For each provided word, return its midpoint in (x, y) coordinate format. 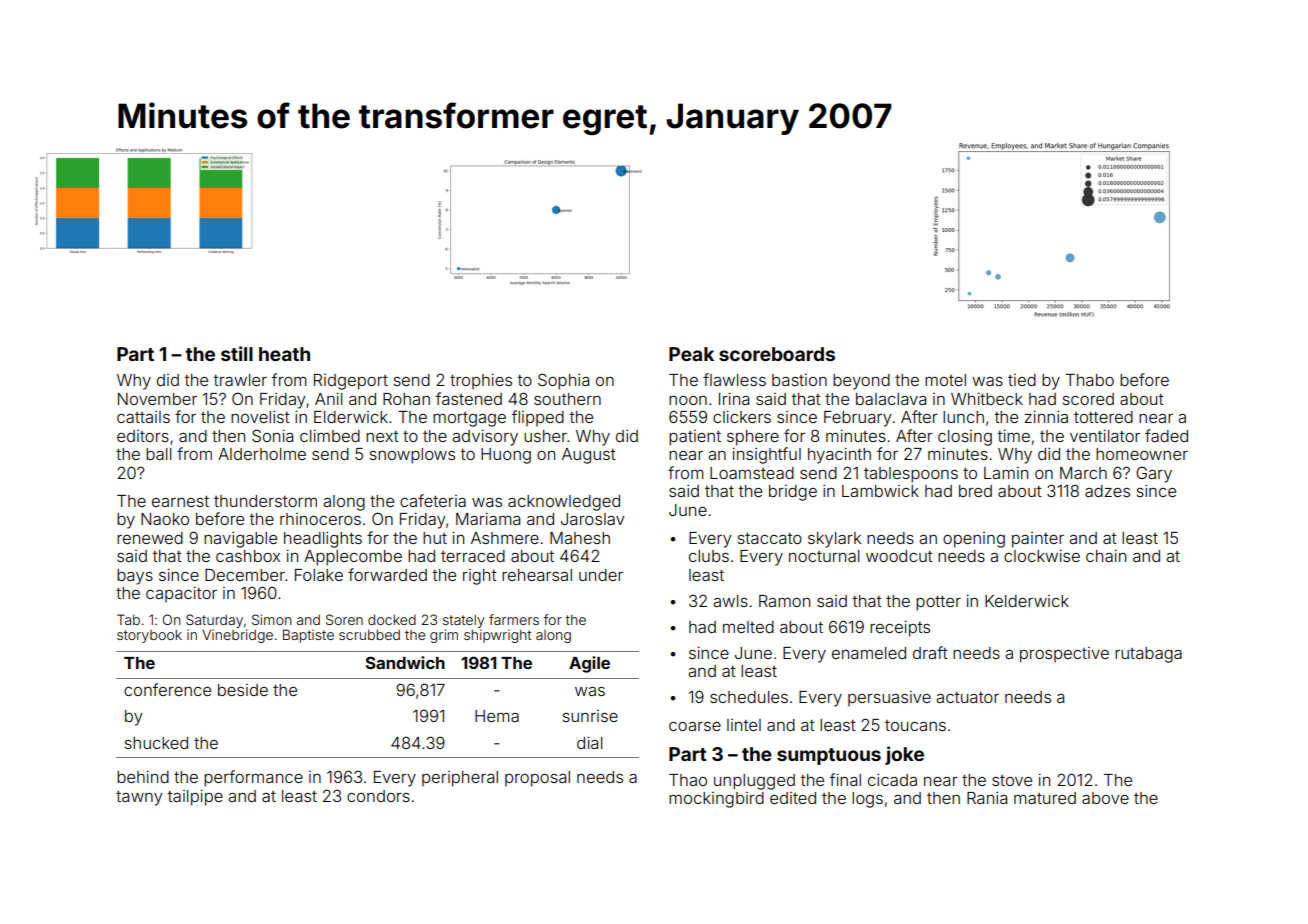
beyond (861, 382)
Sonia (272, 435)
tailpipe (195, 798)
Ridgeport (351, 382)
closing (965, 438)
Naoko (165, 519)
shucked (156, 743)
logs (867, 800)
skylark (834, 540)
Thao (688, 780)
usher (545, 436)
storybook (149, 636)
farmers (514, 619)
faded (1166, 435)
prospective (1064, 655)
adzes (1107, 491)
